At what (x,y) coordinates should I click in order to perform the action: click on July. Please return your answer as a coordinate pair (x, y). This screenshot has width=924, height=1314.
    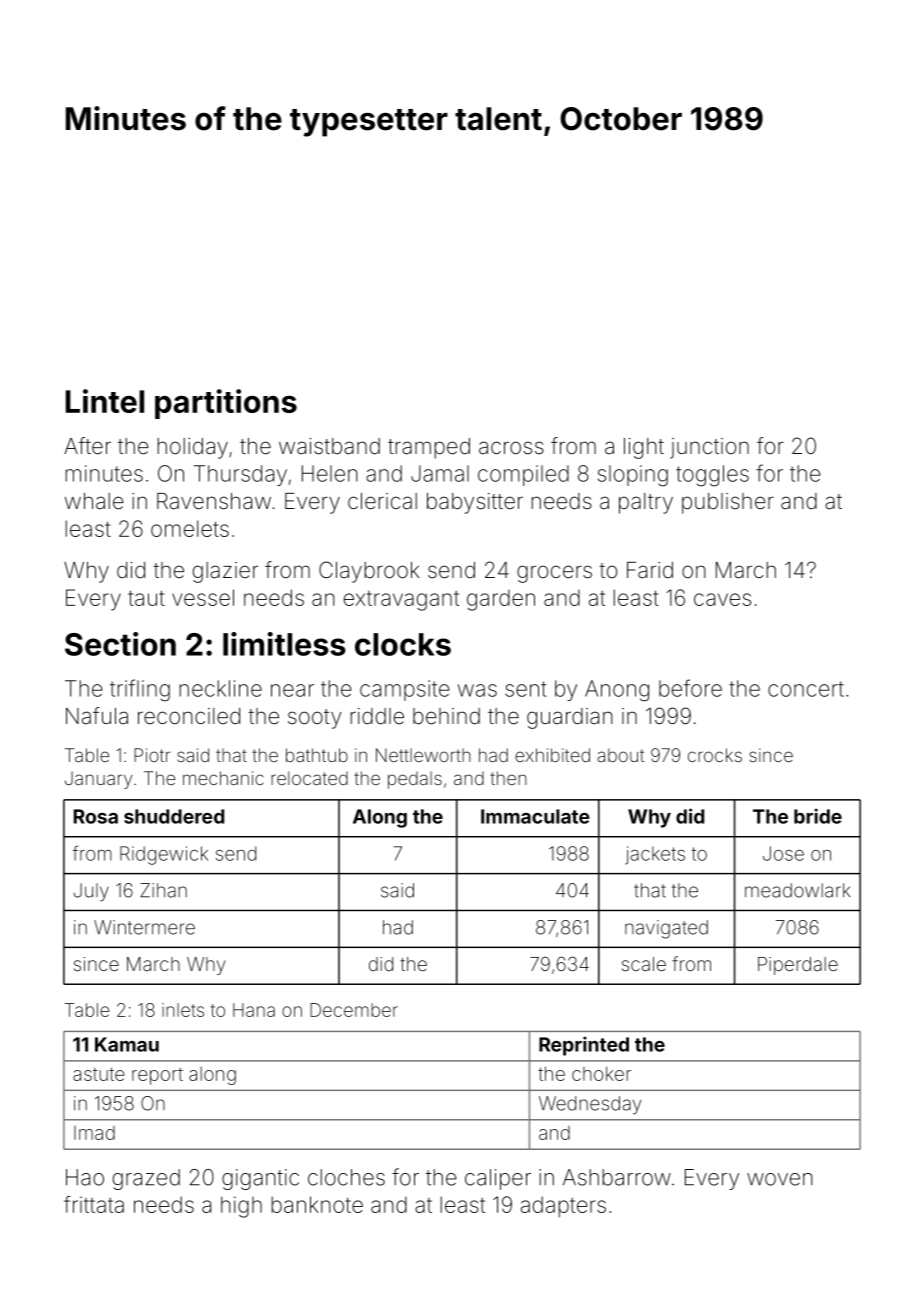
    Looking at the image, I should click on (91, 892).
